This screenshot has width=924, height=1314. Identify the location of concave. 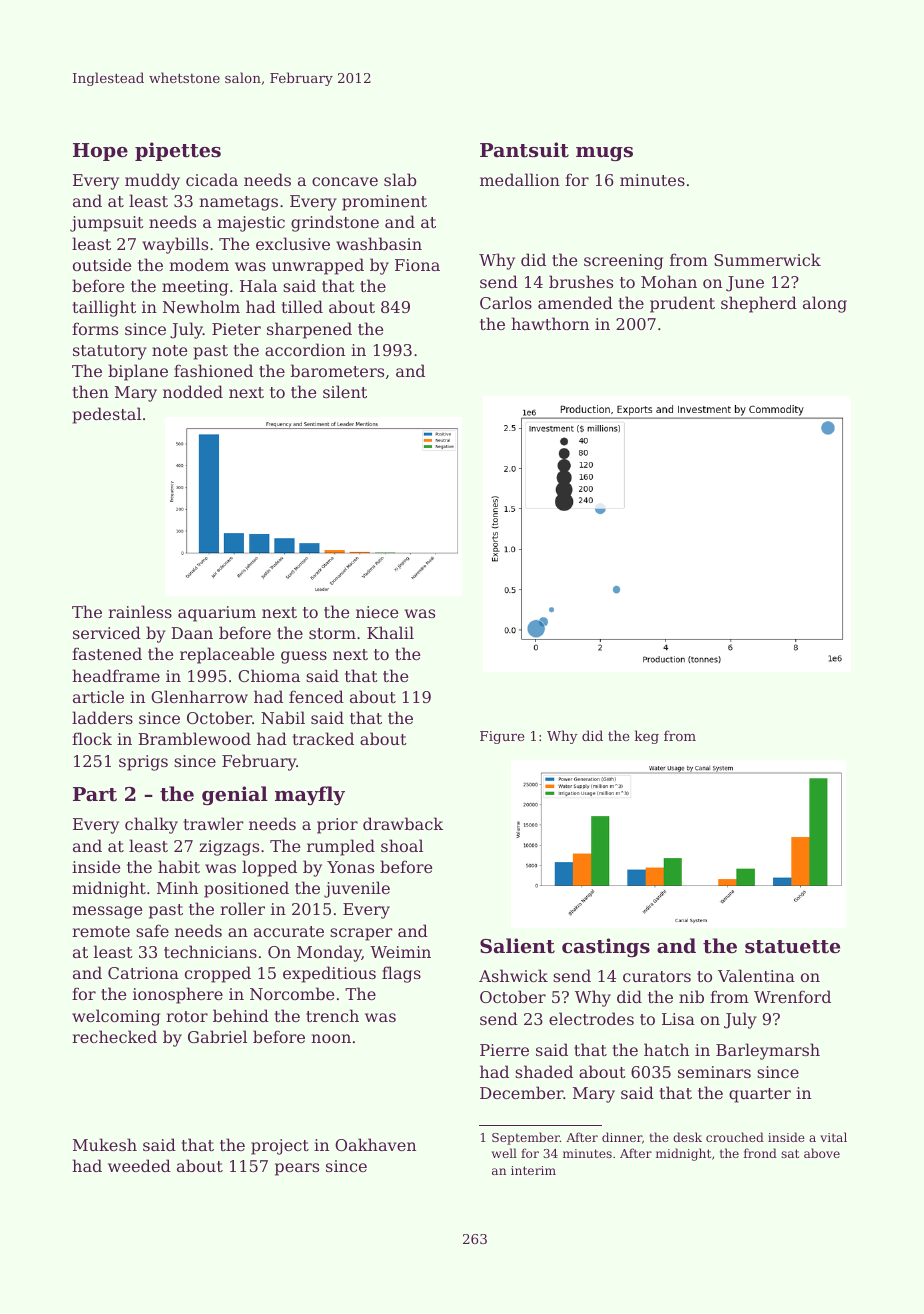
(345, 181).
